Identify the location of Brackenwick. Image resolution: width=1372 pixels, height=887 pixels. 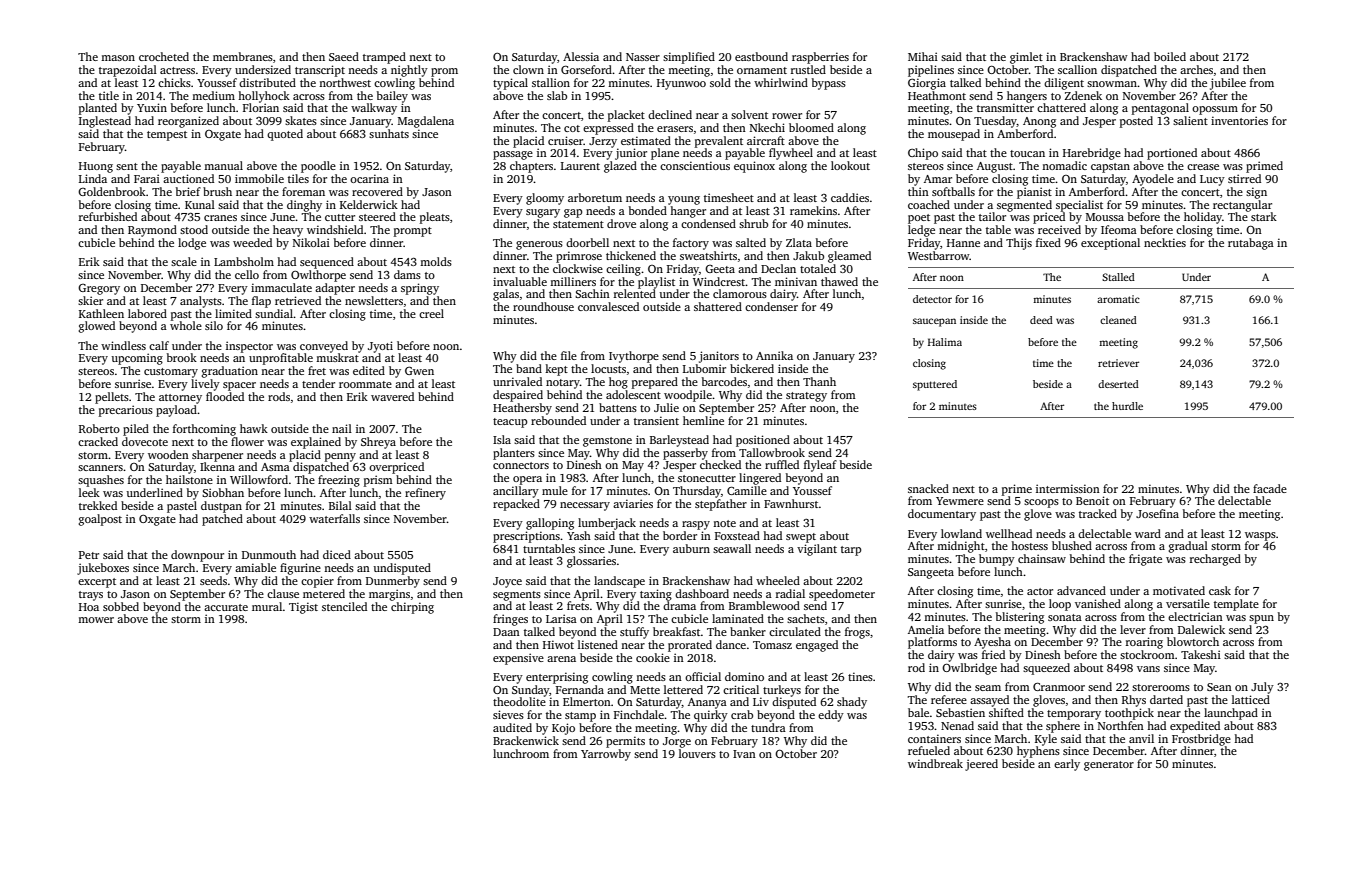
(526, 740).
